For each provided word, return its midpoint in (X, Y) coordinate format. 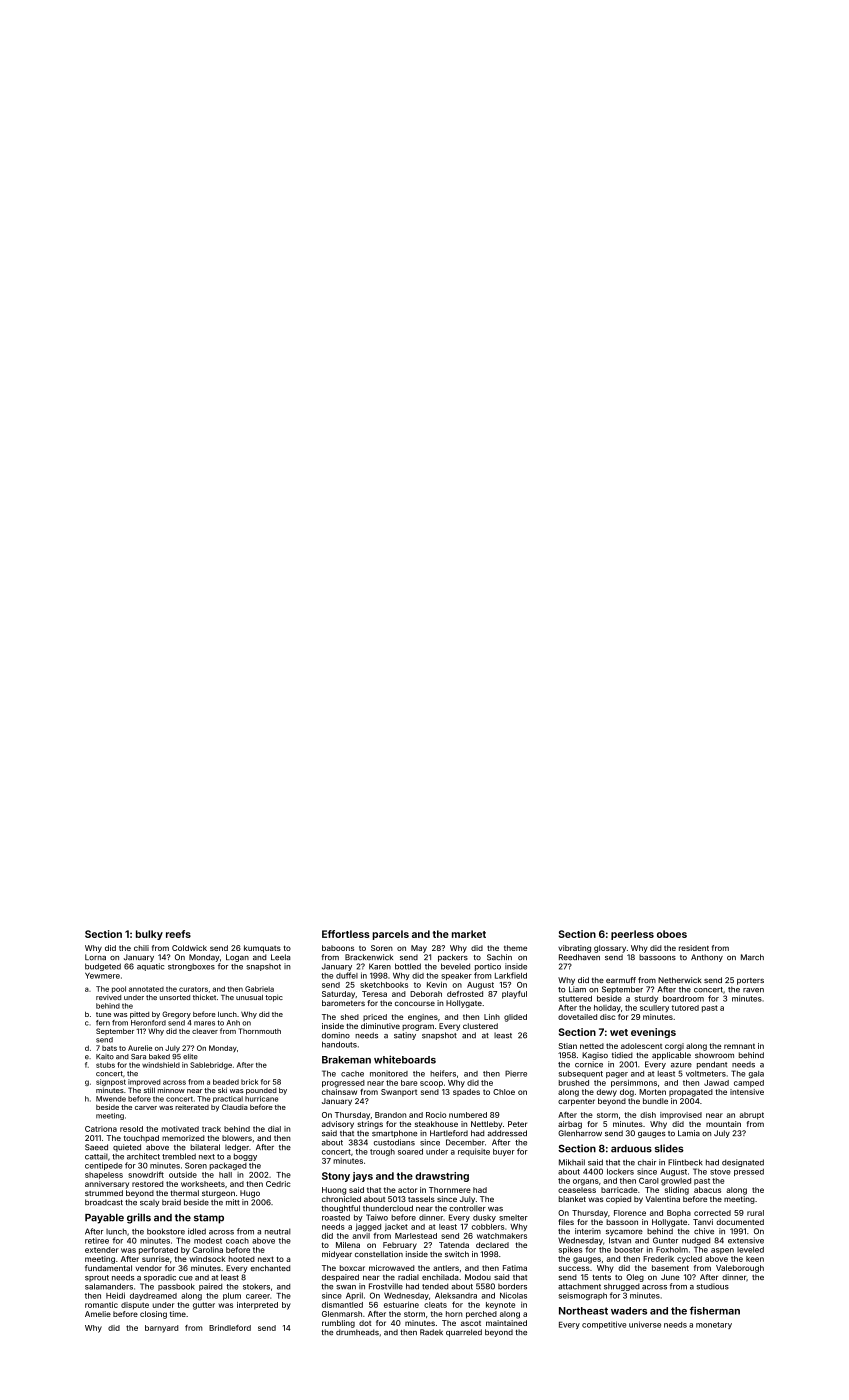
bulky (149, 935)
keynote (500, 1306)
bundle (655, 1101)
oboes (672, 934)
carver (146, 1108)
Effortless (346, 934)
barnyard (161, 1329)
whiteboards (405, 1059)
